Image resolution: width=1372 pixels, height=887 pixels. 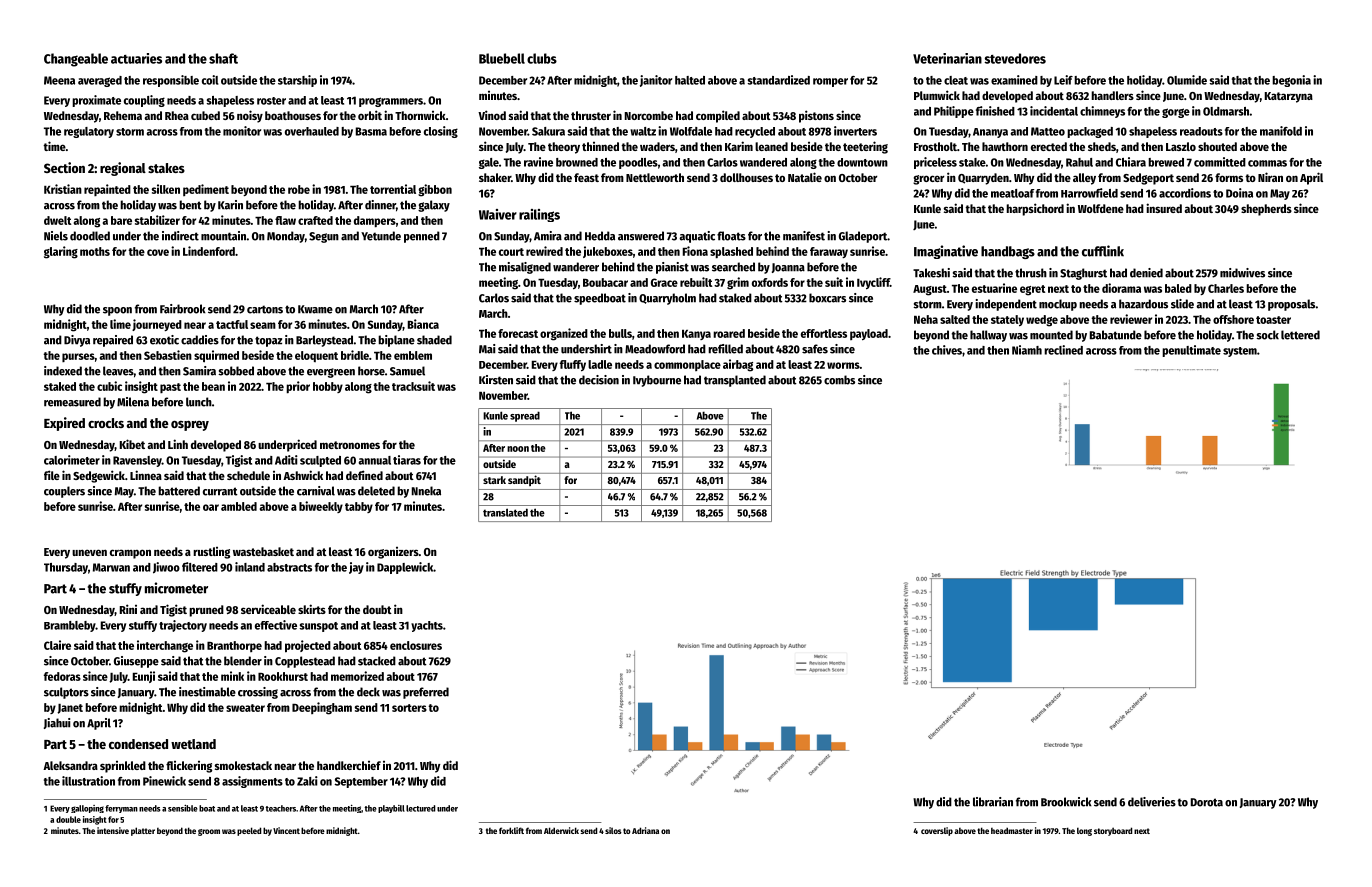 What do you see at coordinates (1063, 80) in the screenshot?
I see `Leif` at bounding box center [1063, 80].
